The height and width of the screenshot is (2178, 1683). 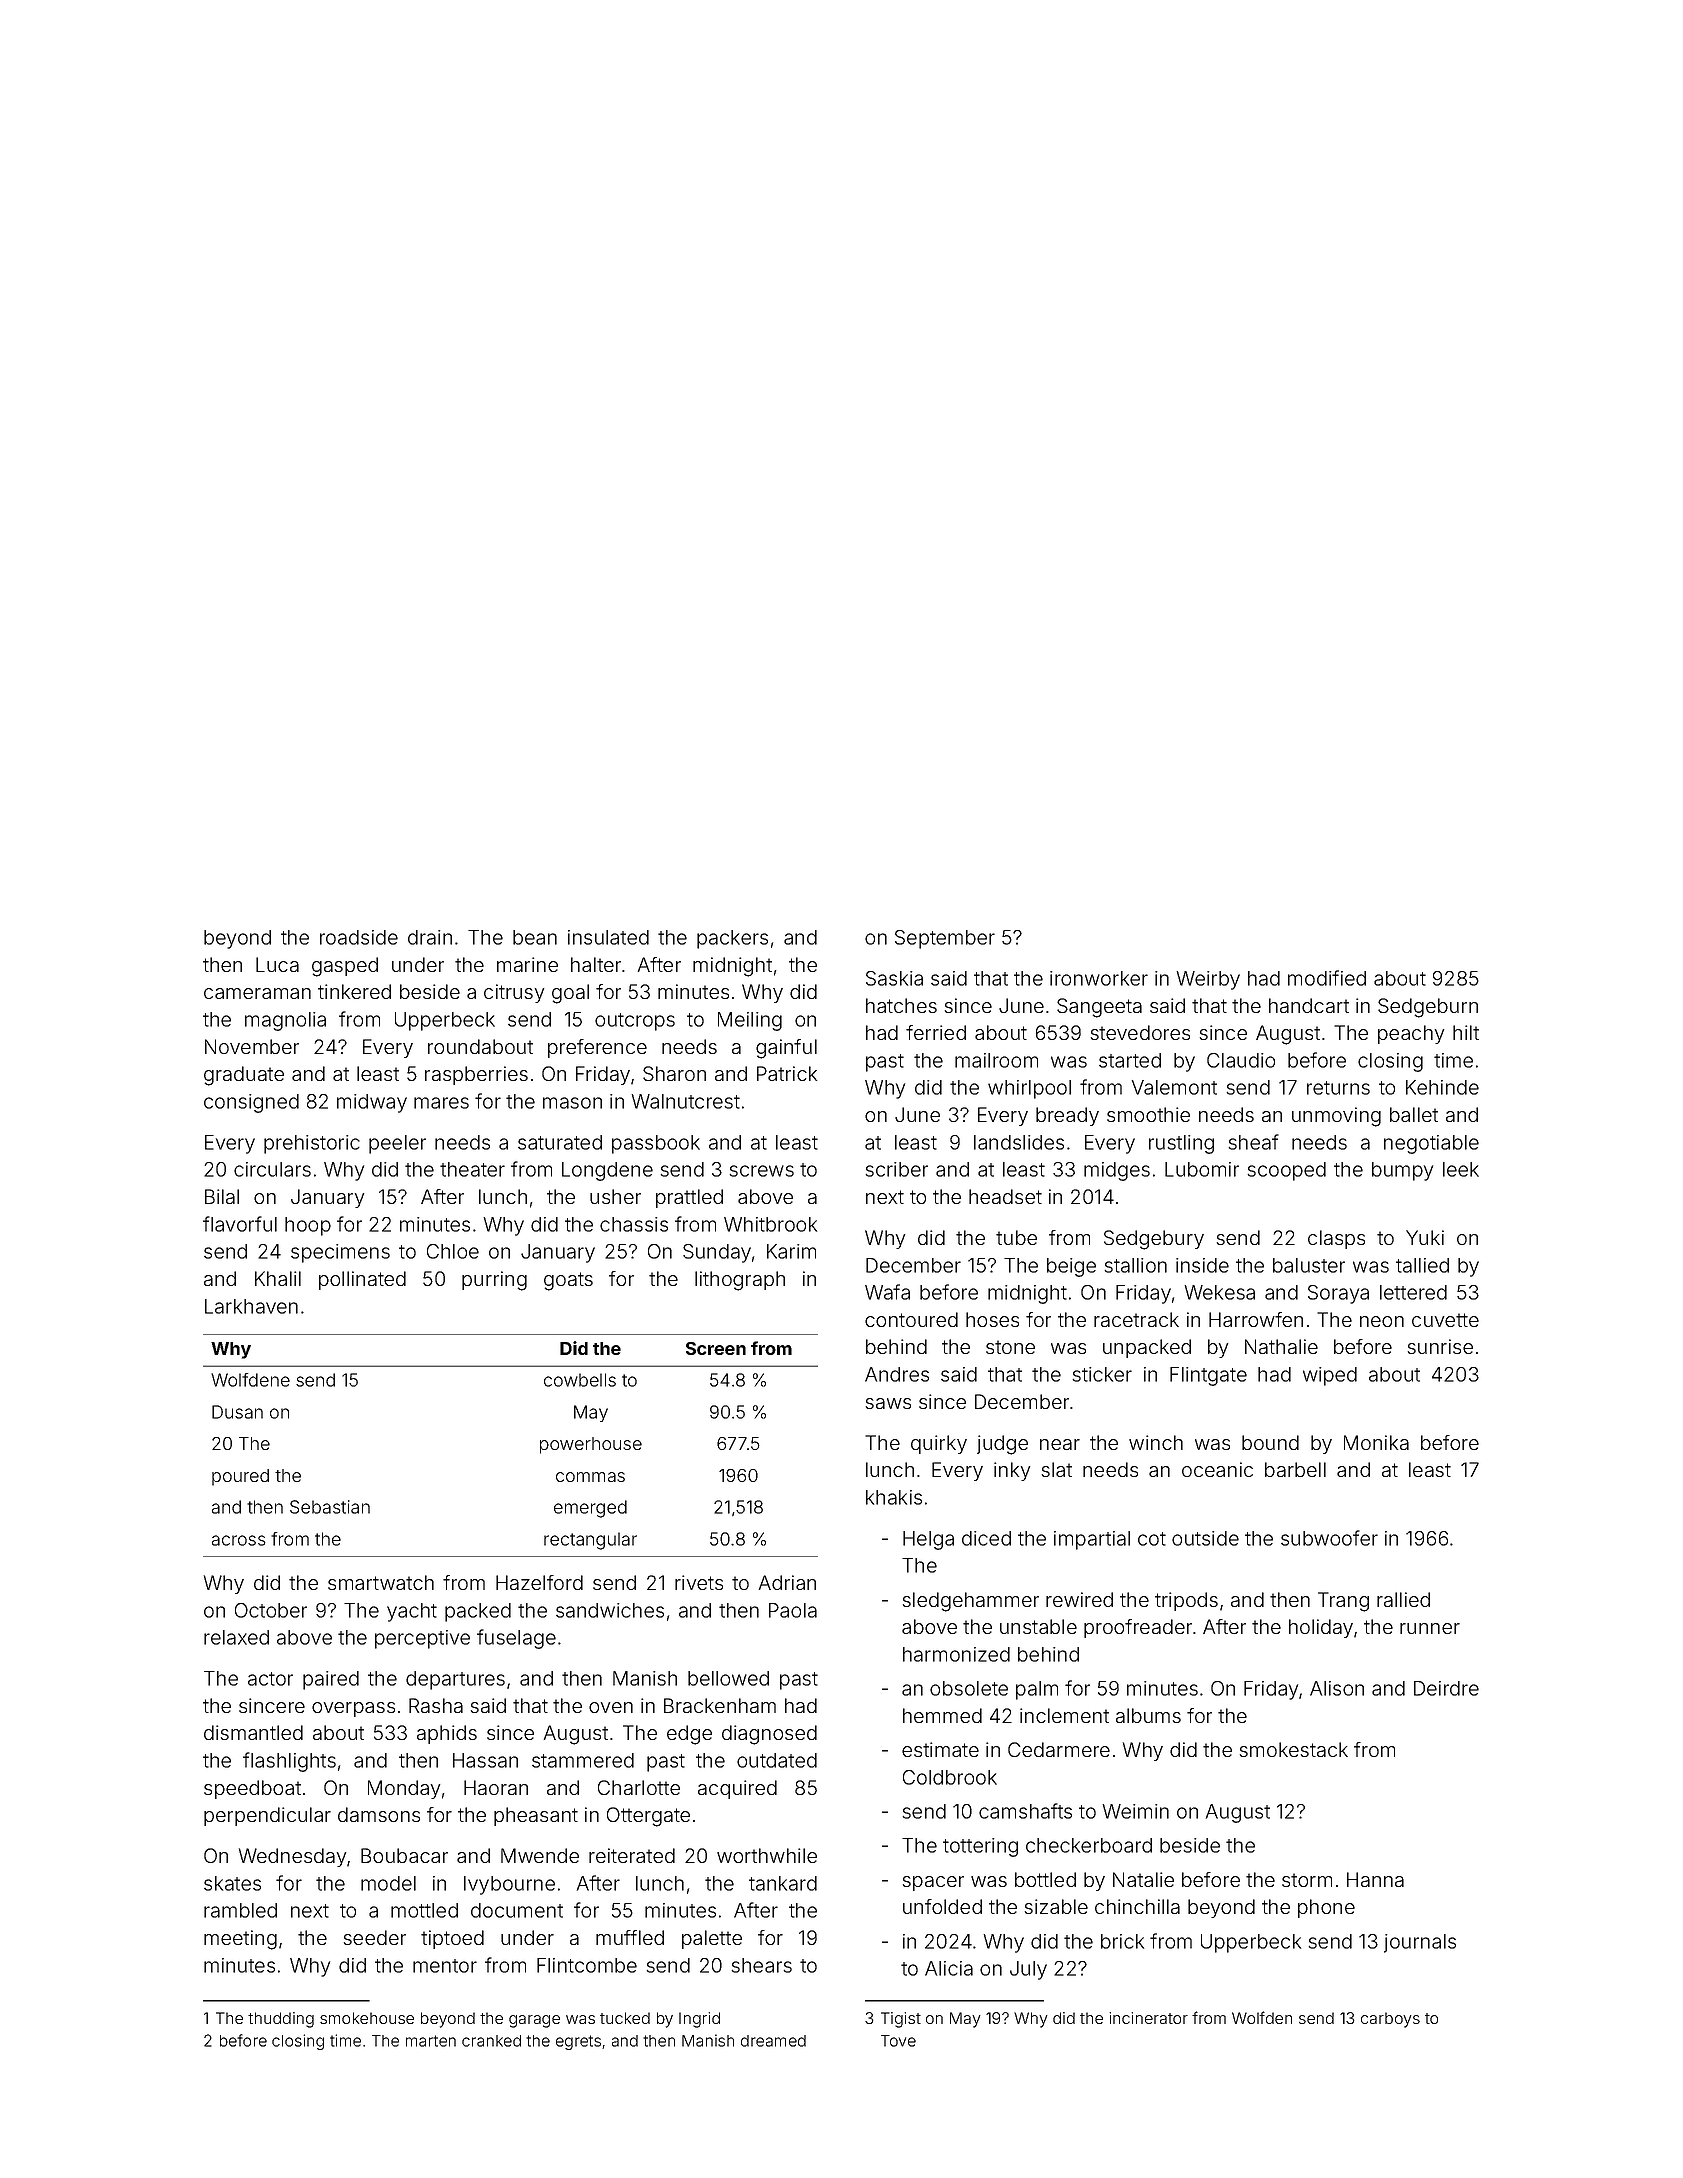 What do you see at coordinates (793, 1610) in the screenshot?
I see `Paola` at bounding box center [793, 1610].
